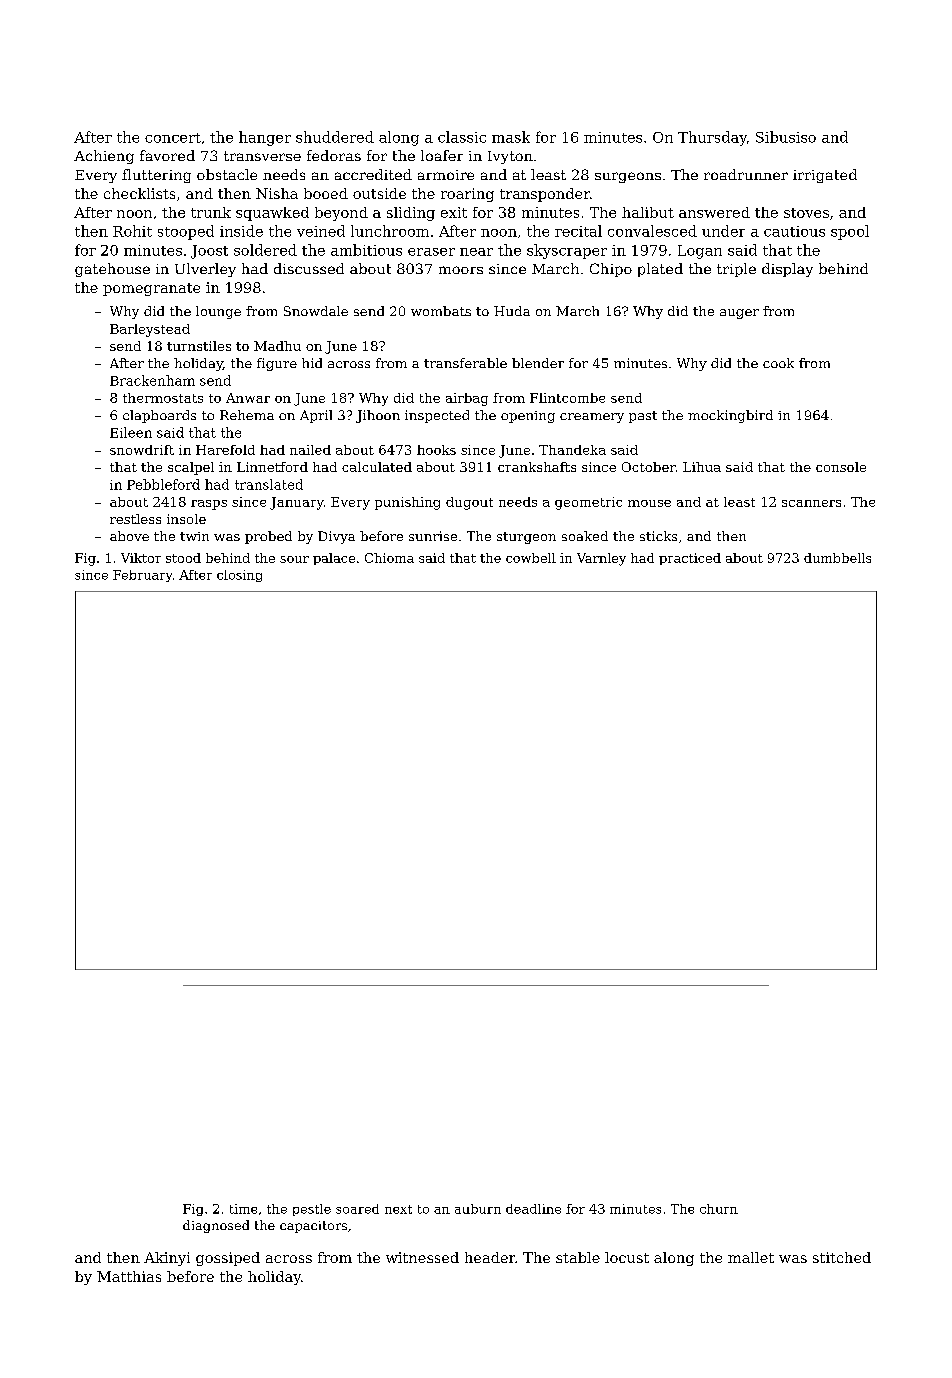 This page has height=1378, width=952. What do you see at coordinates (719, 1209) in the page?
I see `churn` at bounding box center [719, 1209].
